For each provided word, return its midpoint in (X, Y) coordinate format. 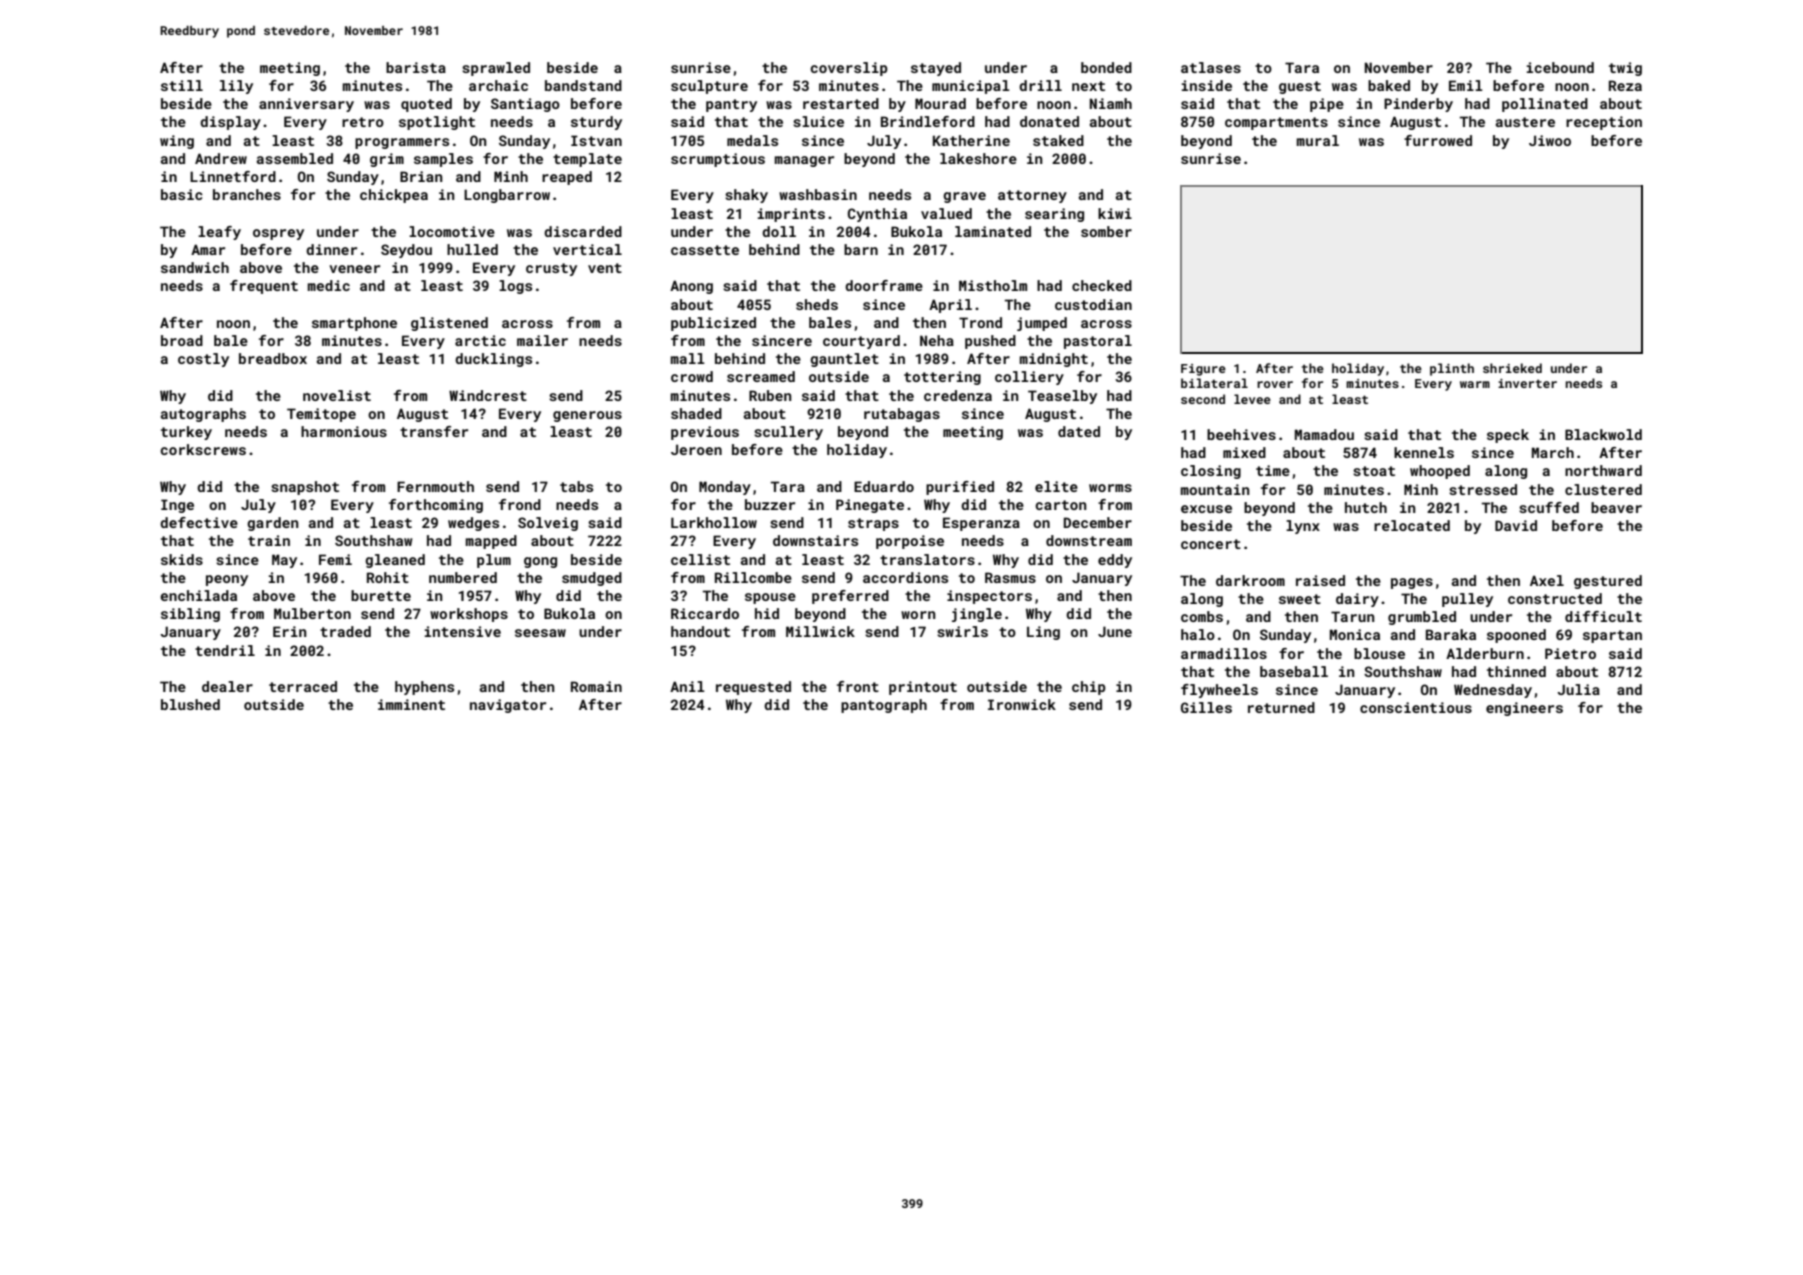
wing (177, 142)
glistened (449, 324)
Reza (1625, 85)
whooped (1440, 472)
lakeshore (978, 158)
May (284, 561)
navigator (508, 706)
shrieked (1512, 368)
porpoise (910, 542)
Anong (691, 287)
